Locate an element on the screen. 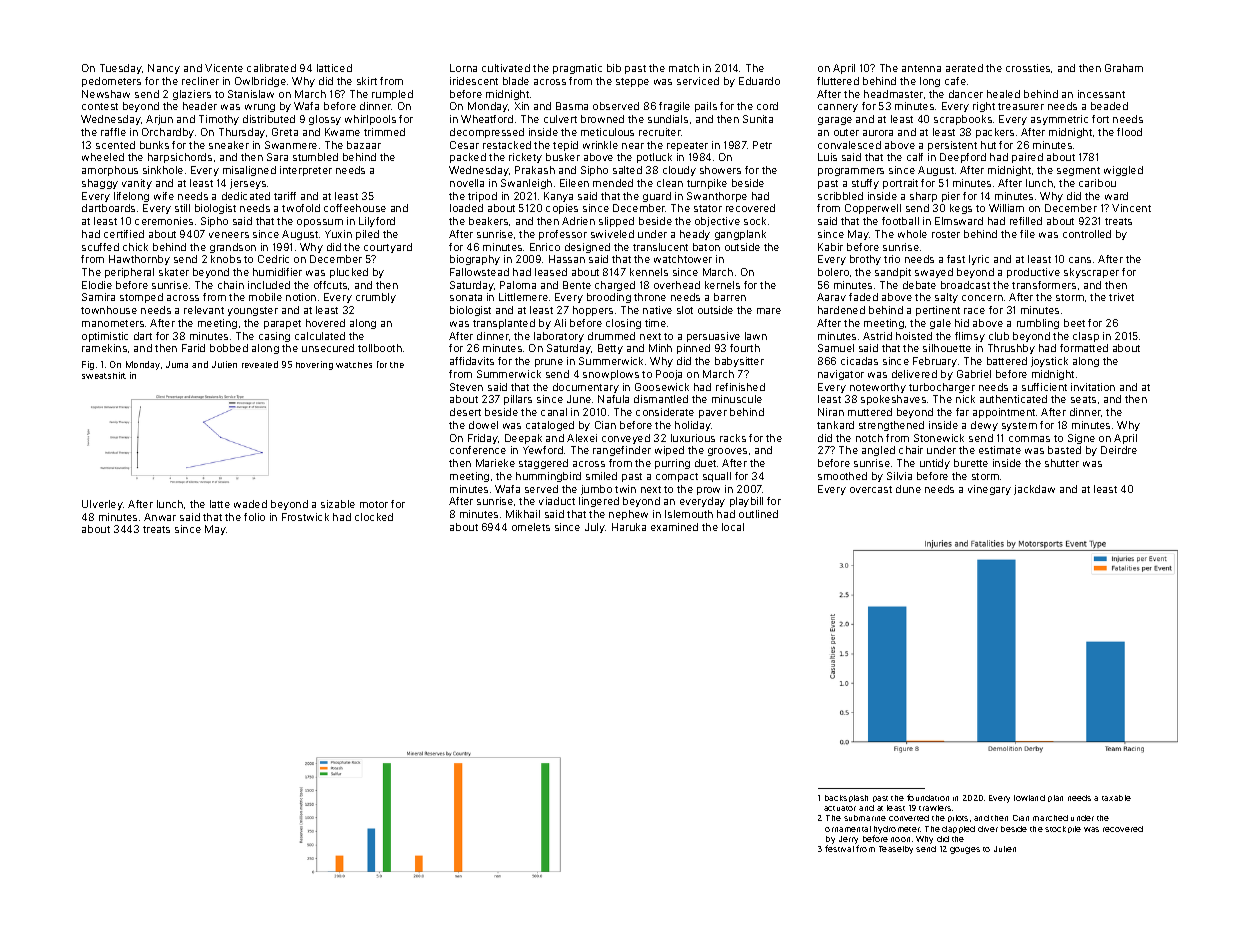 The width and height of the screenshot is (1233, 952). match is located at coordinates (684, 68).
